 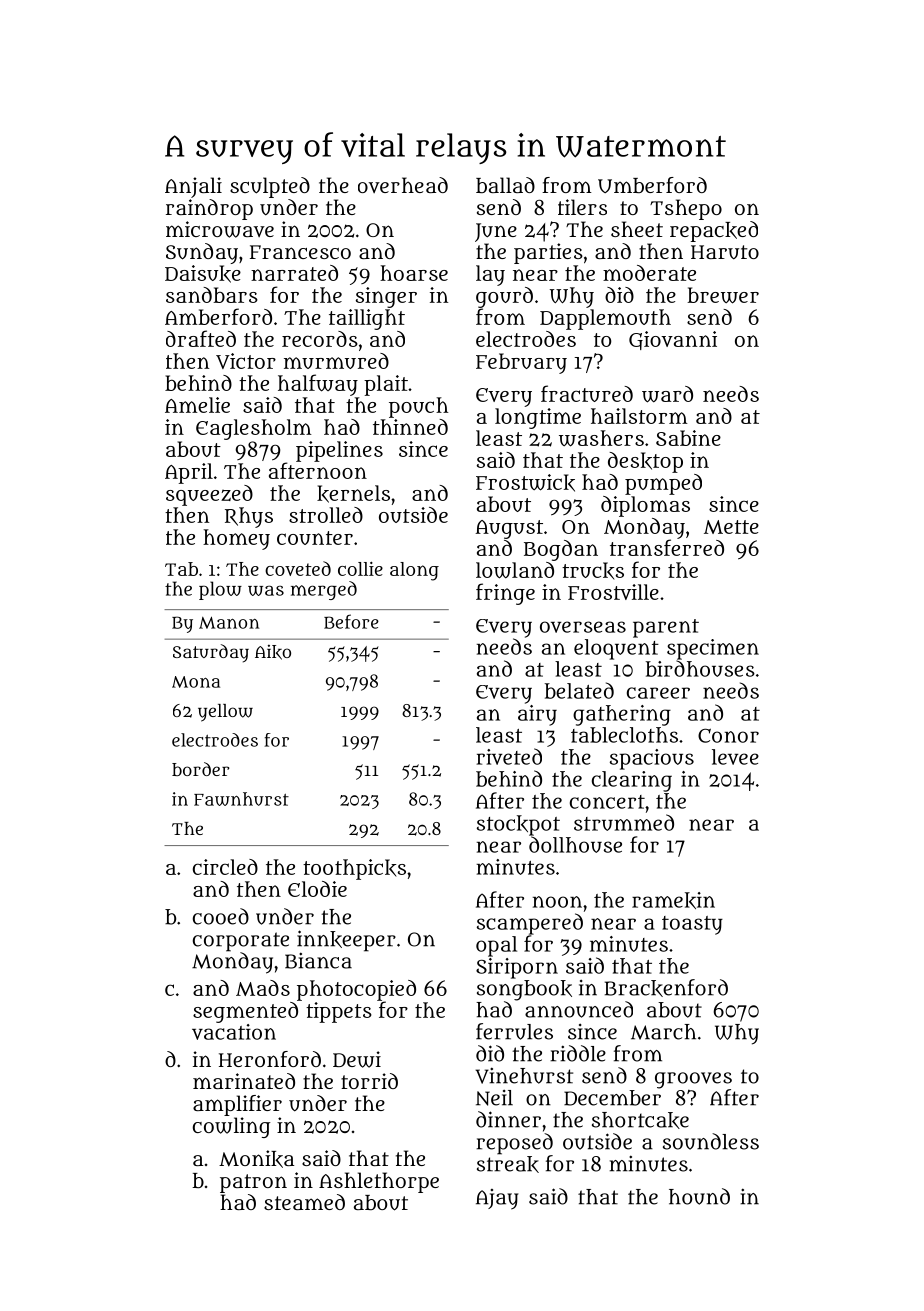 What do you see at coordinates (497, 1199) in the page?
I see `Ajay` at bounding box center [497, 1199].
